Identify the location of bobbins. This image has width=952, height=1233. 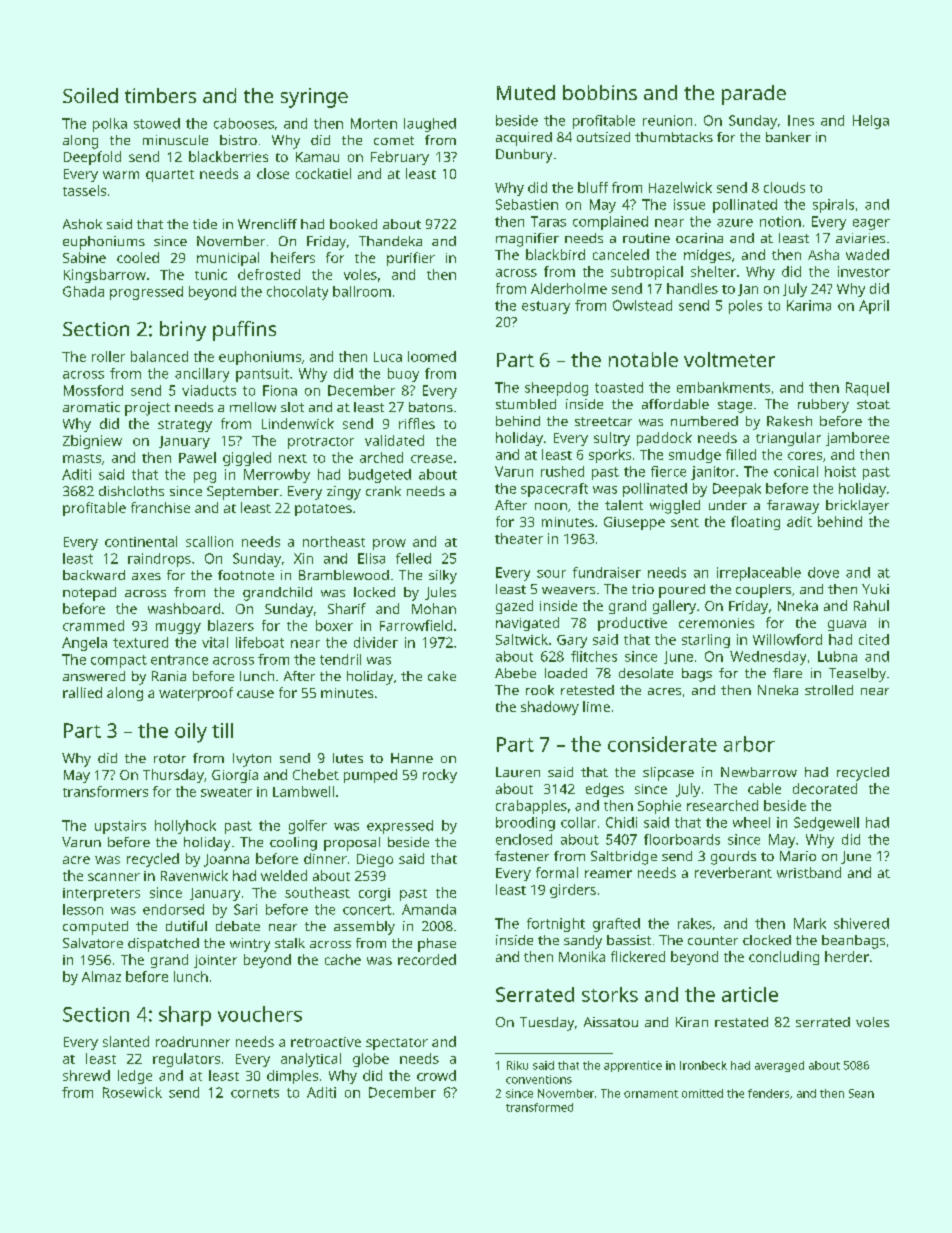
(600, 92).
